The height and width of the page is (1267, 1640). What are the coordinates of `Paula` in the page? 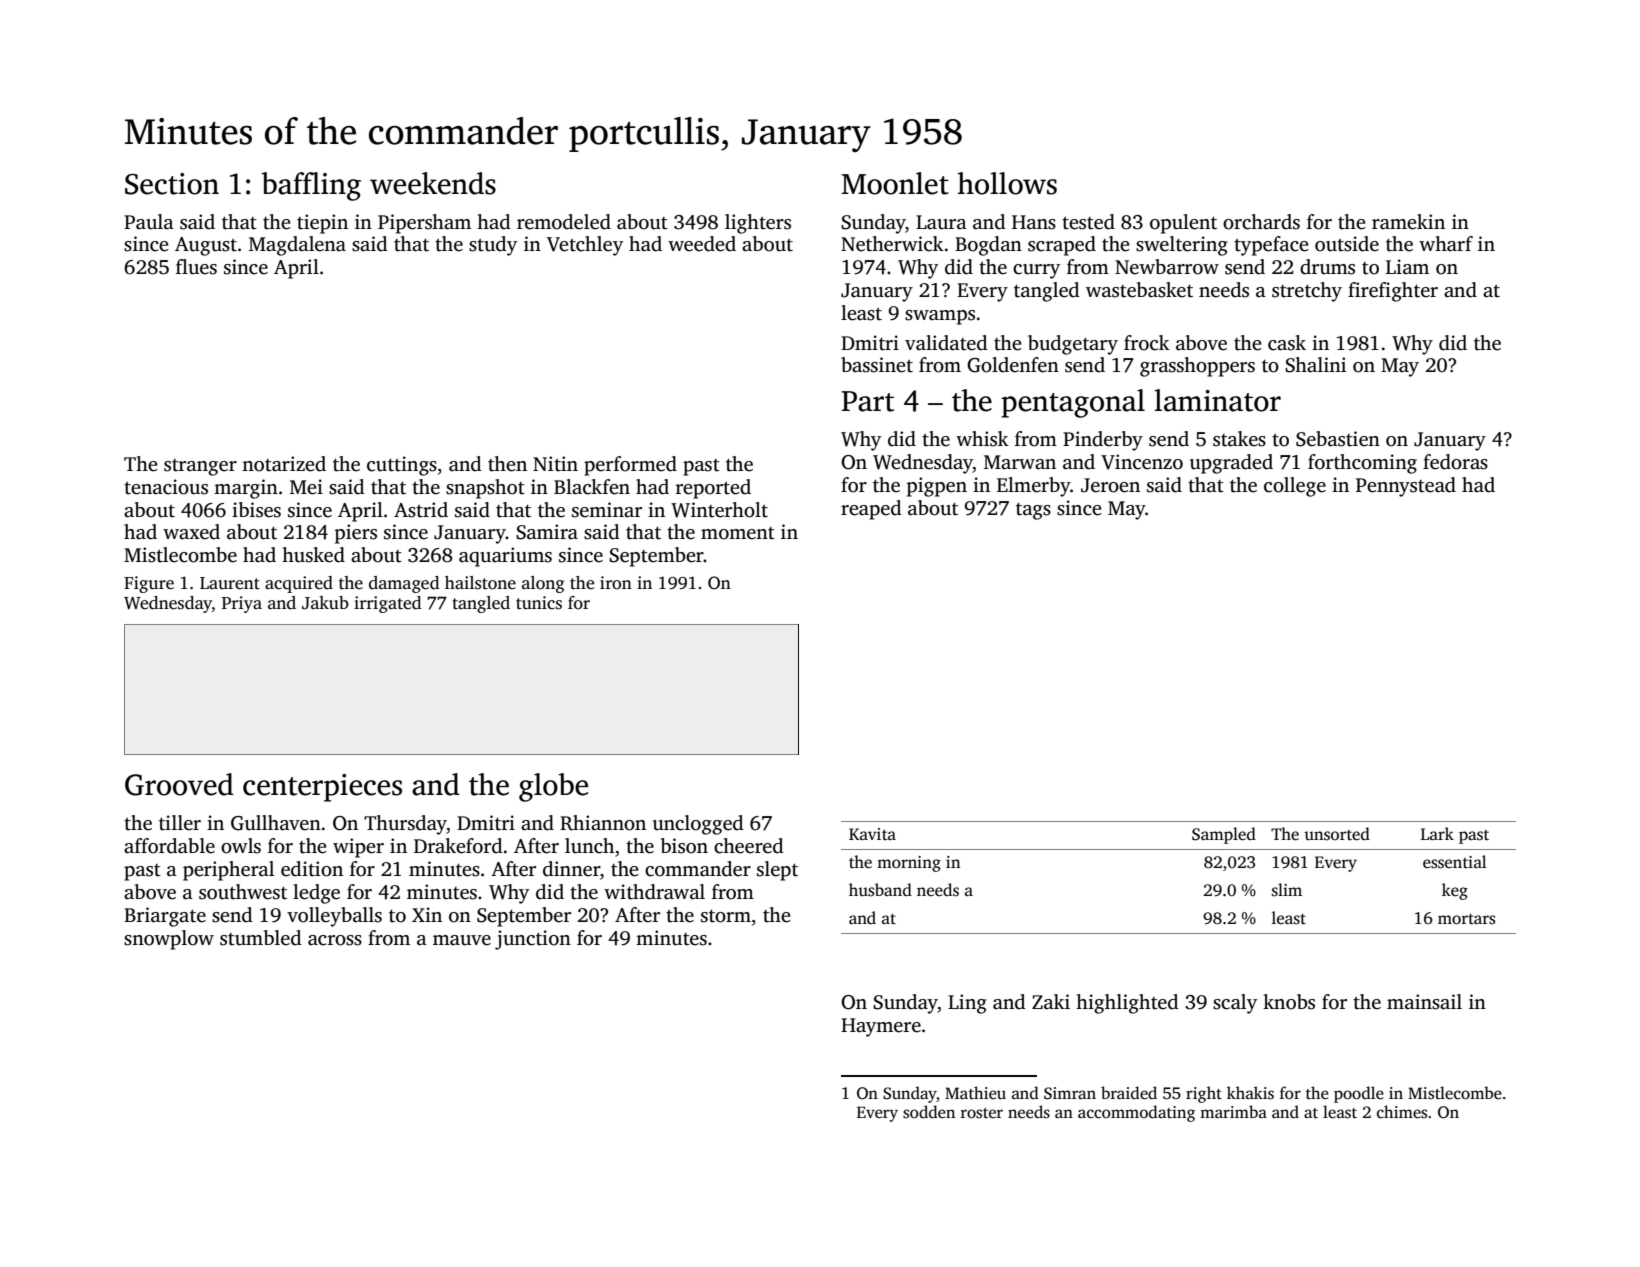 It's located at (149, 222).
